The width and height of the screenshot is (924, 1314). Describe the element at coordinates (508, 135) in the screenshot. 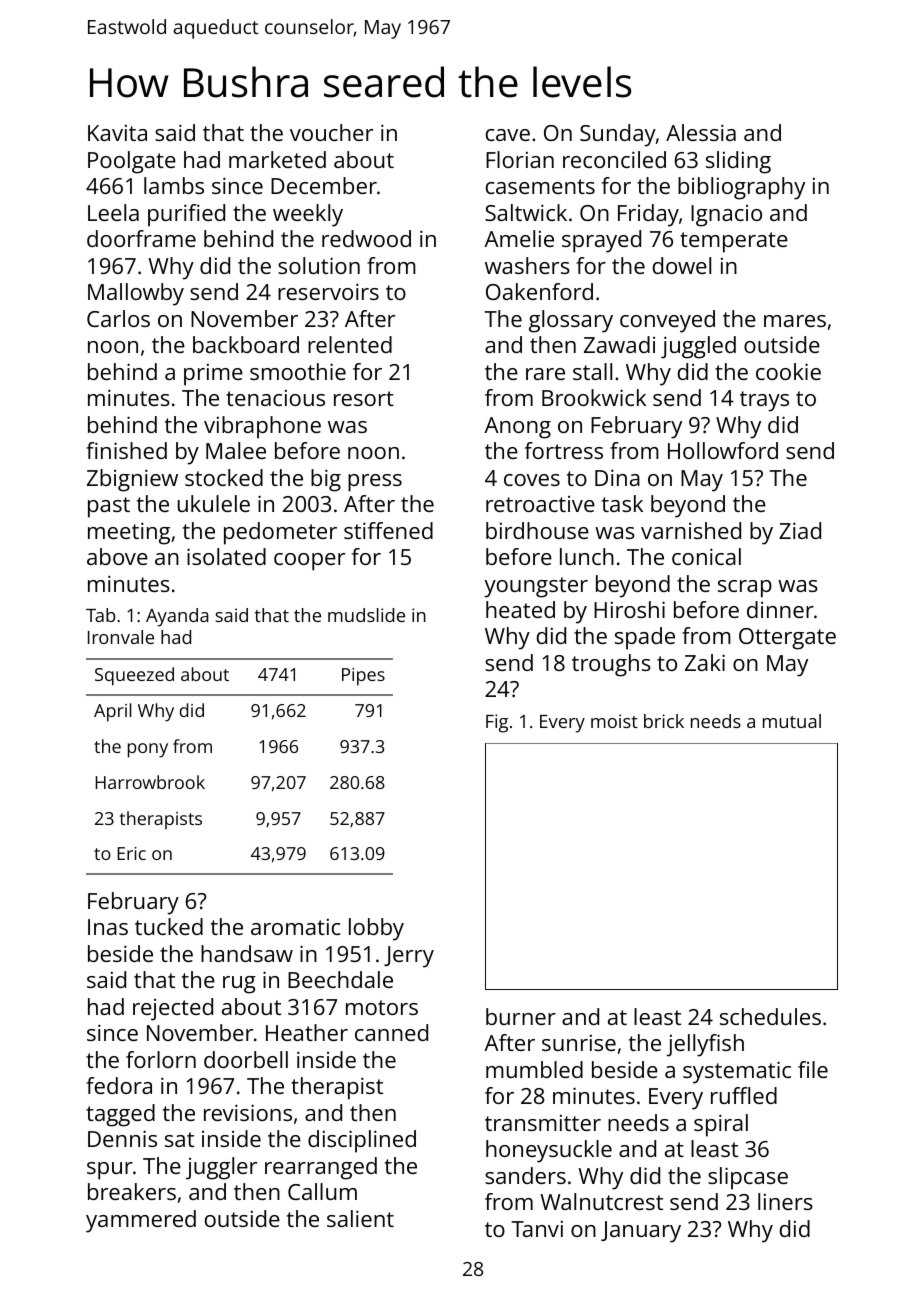

I see `cave` at that location.
